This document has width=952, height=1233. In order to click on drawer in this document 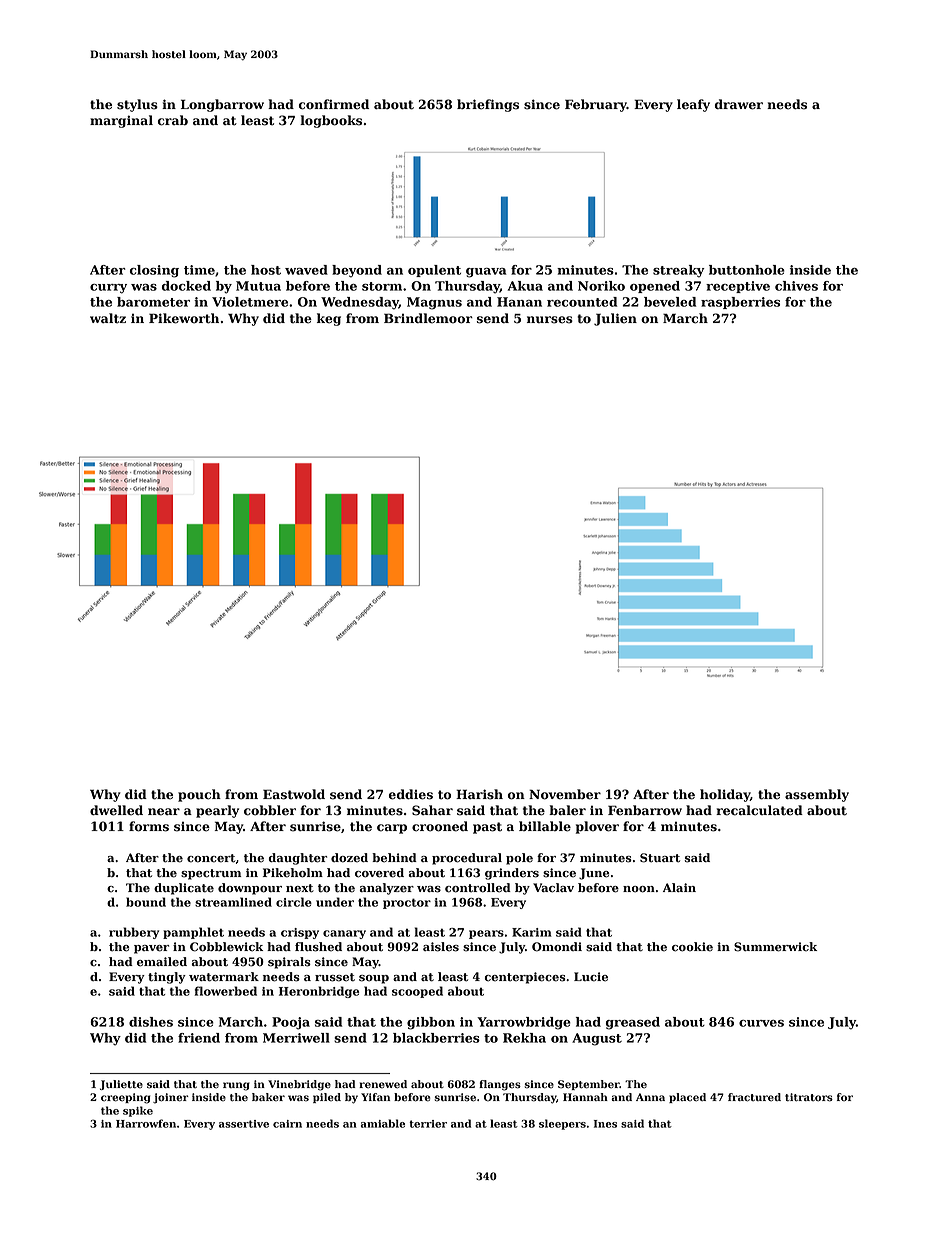, I will do `click(739, 104)`.
